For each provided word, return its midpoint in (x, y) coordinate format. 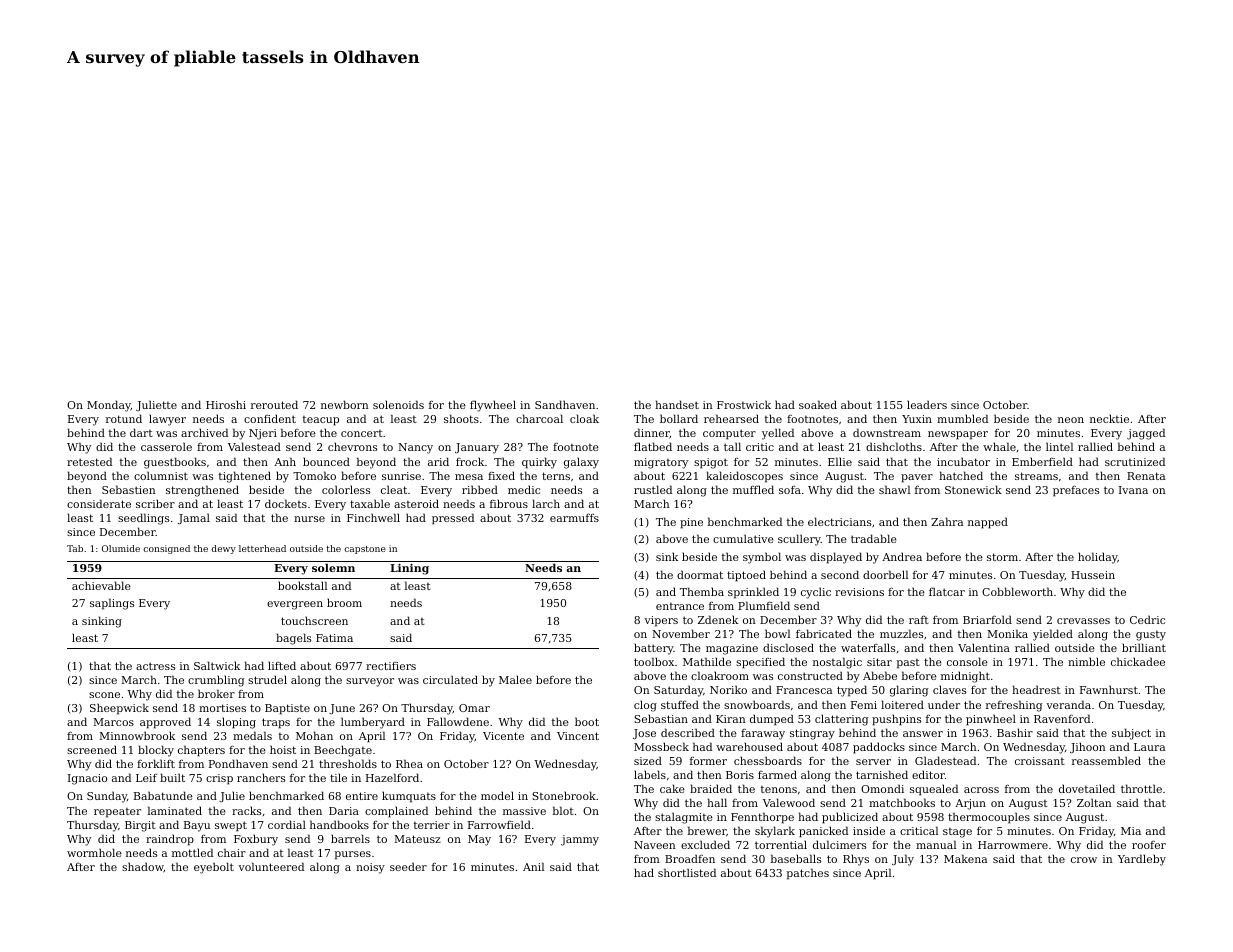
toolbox (654, 661)
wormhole (94, 852)
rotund (124, 418)
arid (438, 461)
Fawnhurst (1109, 689)
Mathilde (707, 661)
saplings (112, 604)
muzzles (901, 633)
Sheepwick (119, 709)
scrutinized (1135, 461)
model (497, 795)
